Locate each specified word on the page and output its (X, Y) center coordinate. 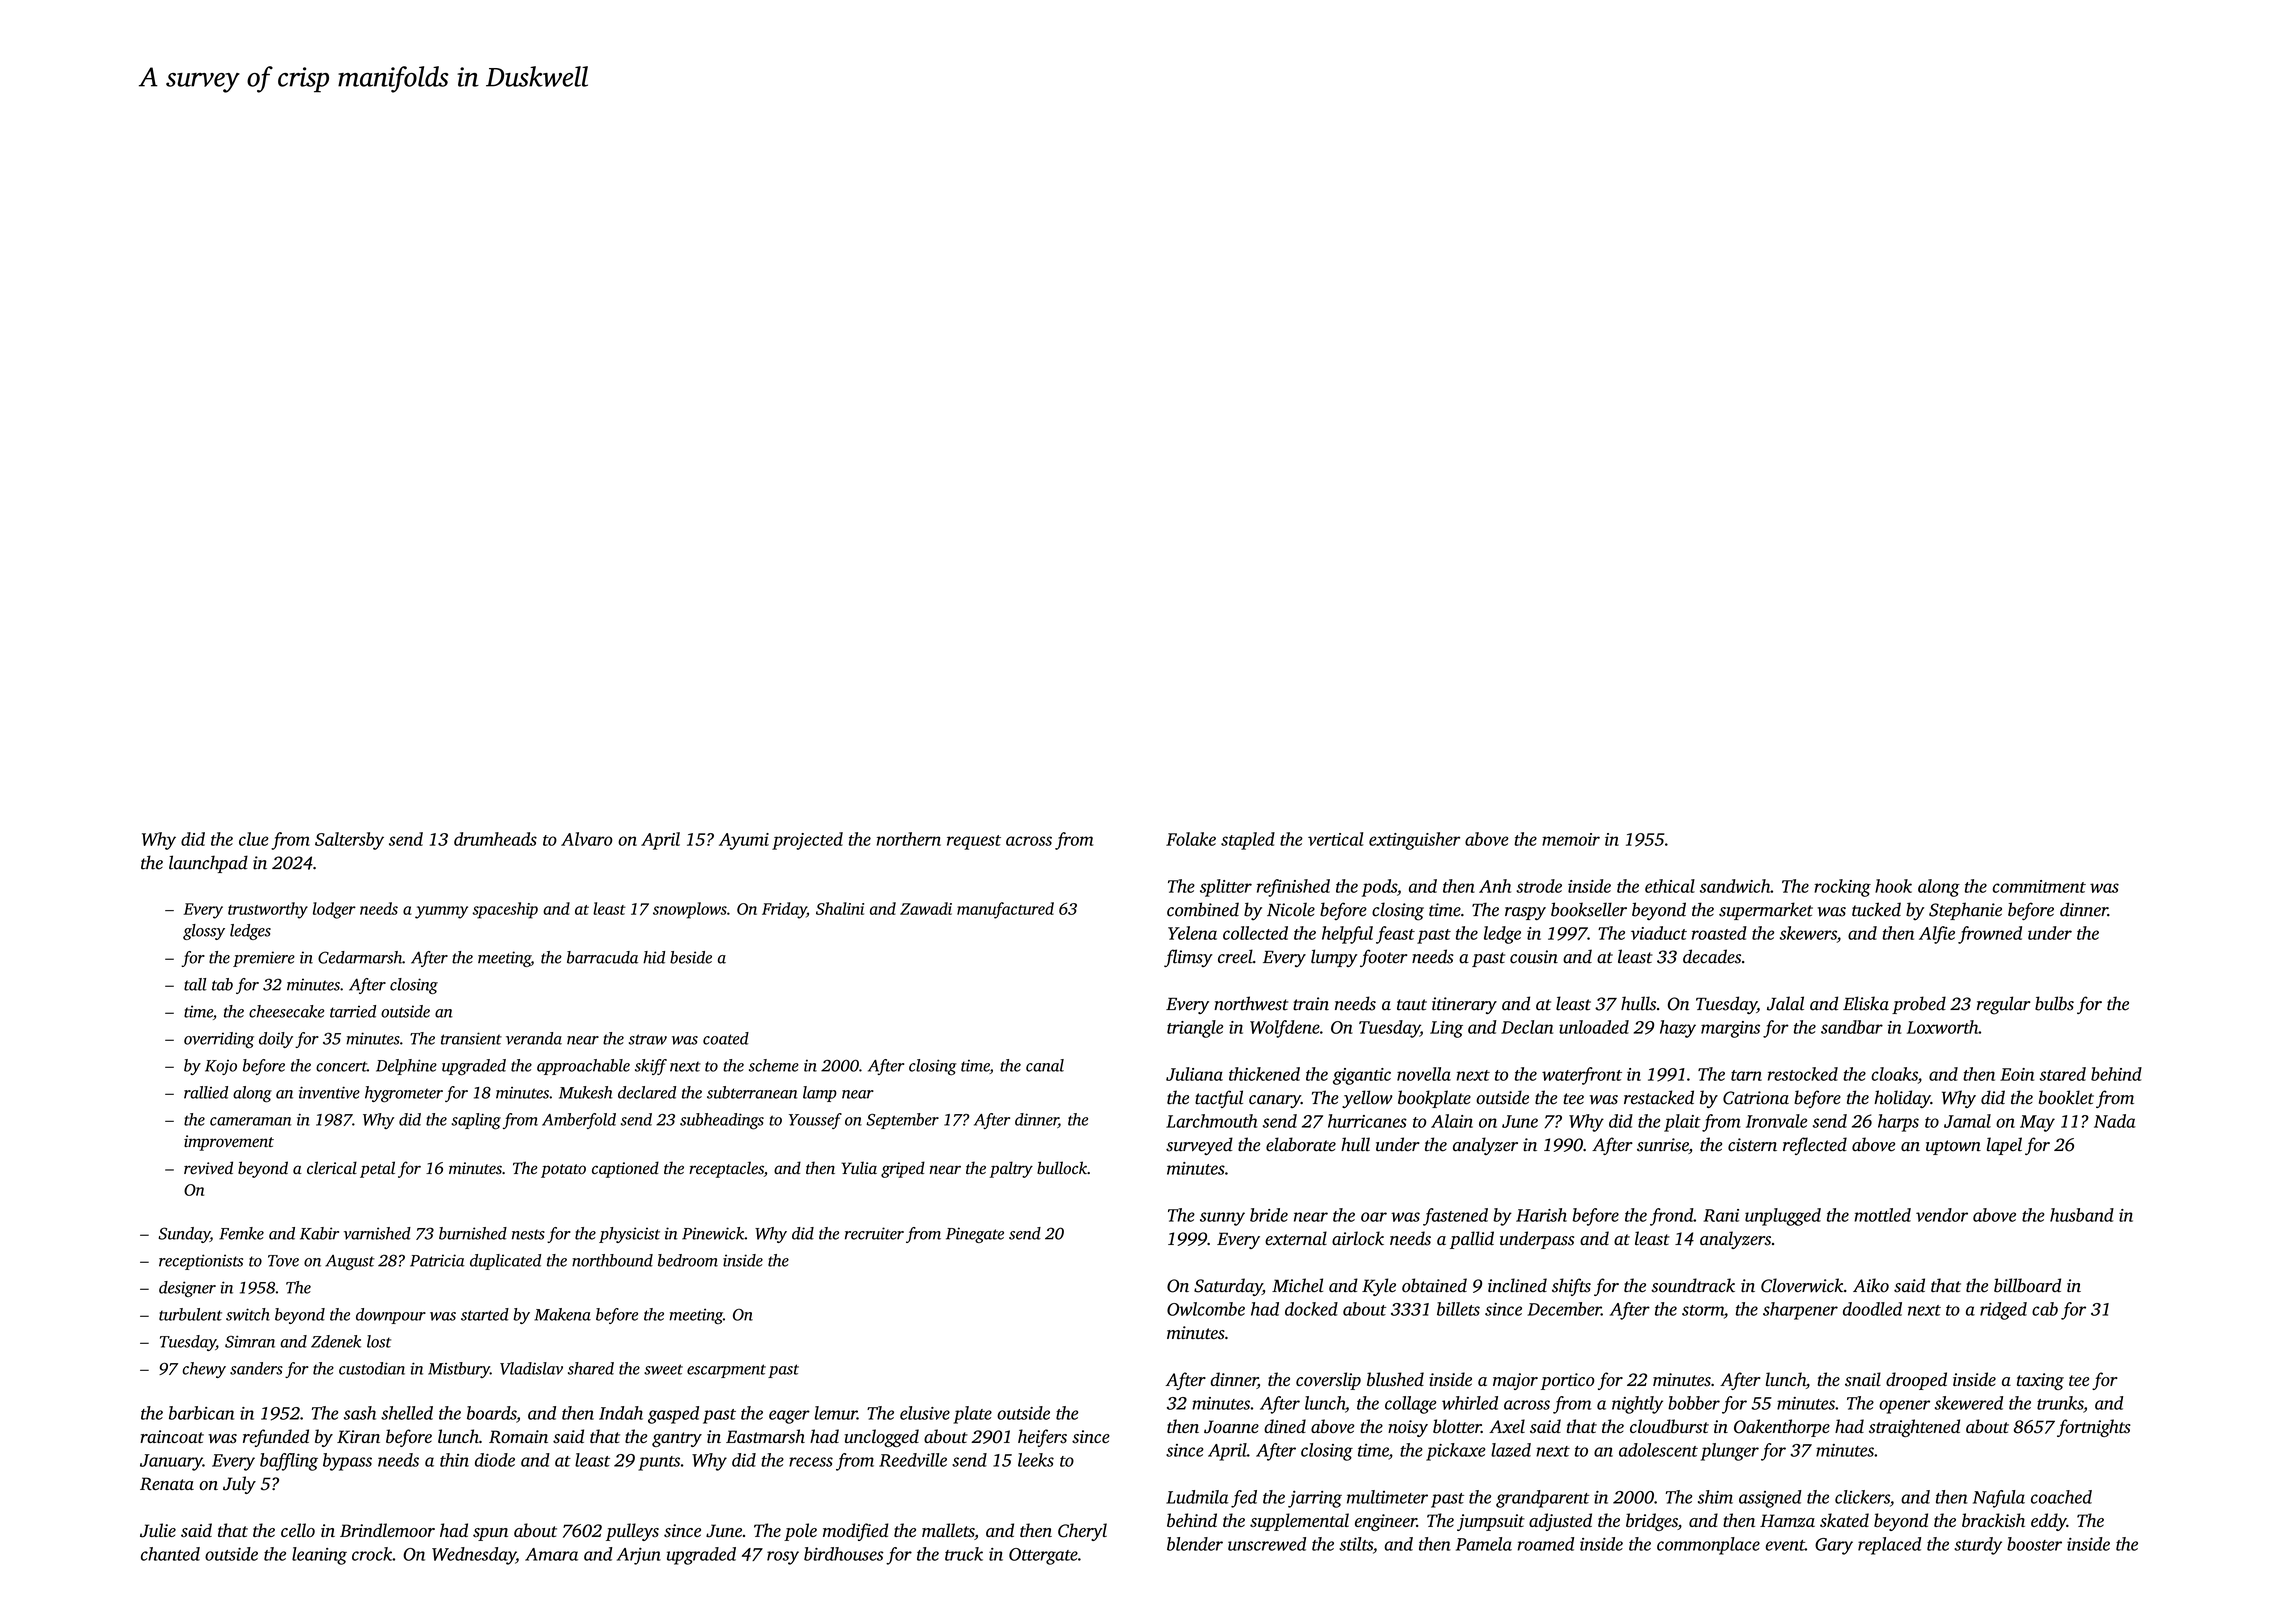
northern (909, 839)
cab (2045, 1309)
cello (298, 1530)
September (902, 1121)
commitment (2039, 886)
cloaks (1894, 1074)
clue (254, 839)
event (1785, 1545)
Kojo (221, 1067)
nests (528, 1234)
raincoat (172, 1436)
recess (811, 1462)
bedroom (688, 1260)
